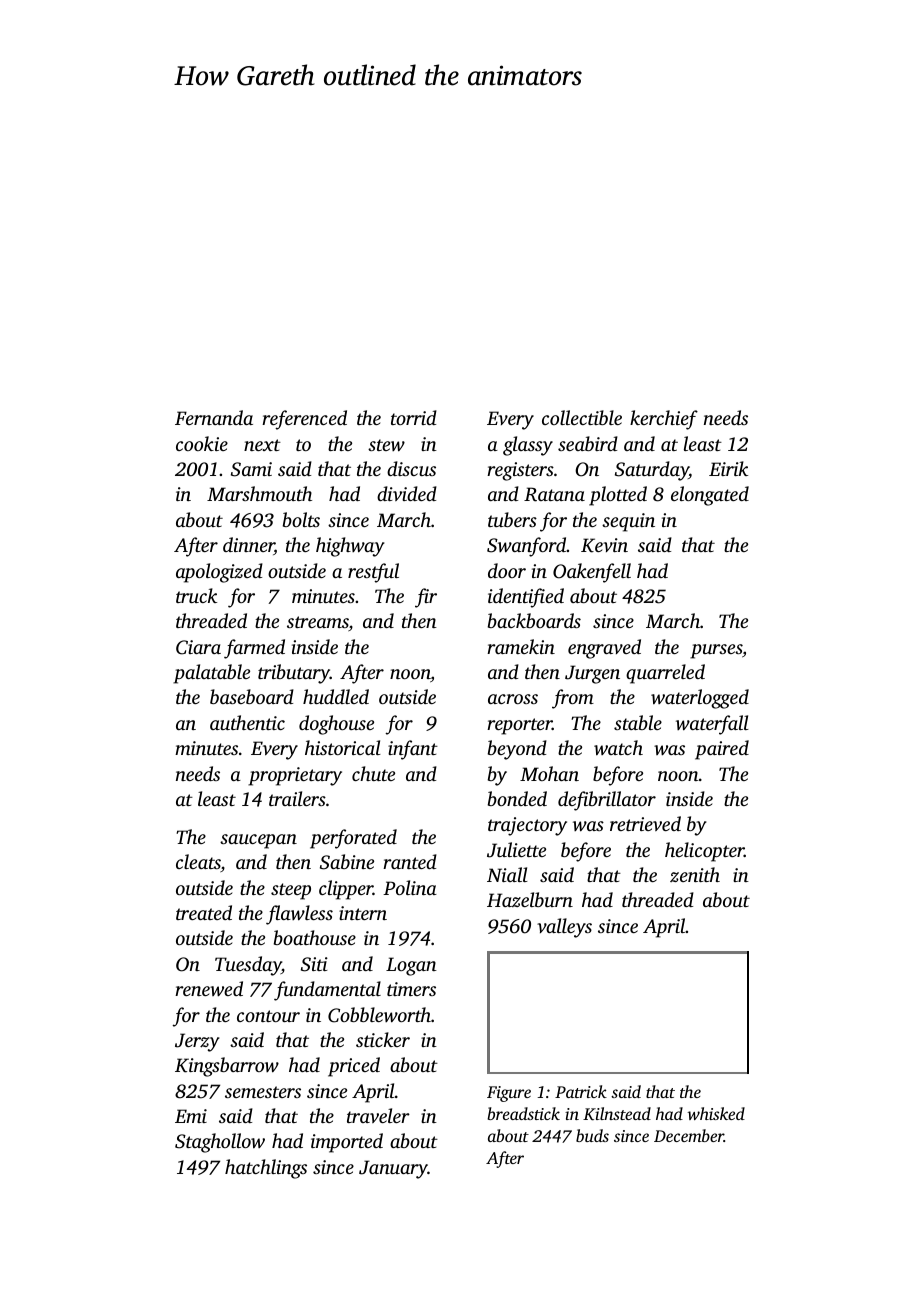 Image resolution: width=924 pixels, height=1311 pixels. Describe the element at coordinates (716, 1113) in the screenshot. I see `whisked` at that location.
